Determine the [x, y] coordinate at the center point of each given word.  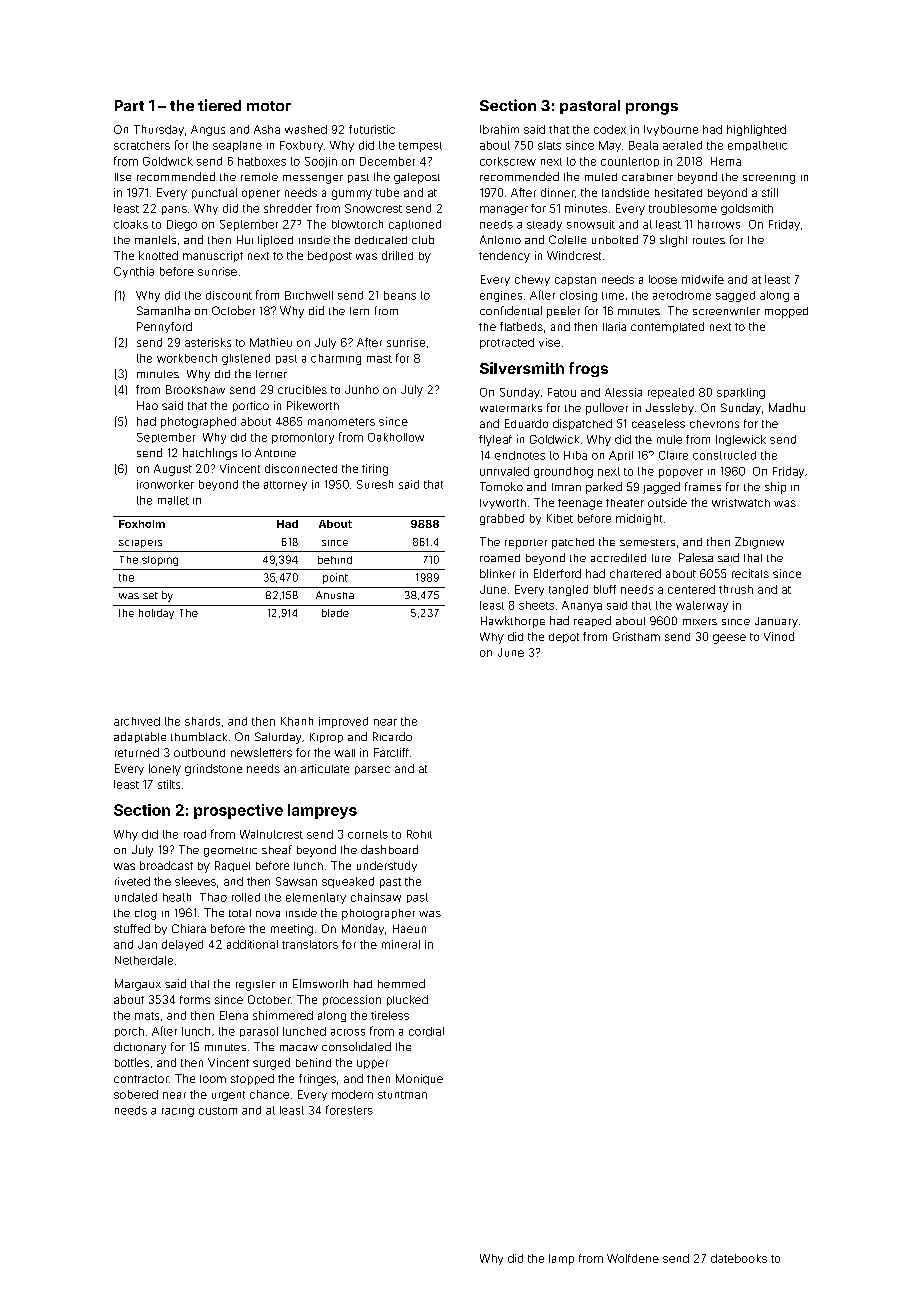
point [335, 578]
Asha [267, 129]
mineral [401, 944]
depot [564, 638]
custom [218, 1111]
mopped [786, 312]
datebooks [739, 1258]
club [423, 239]
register [255, 985]
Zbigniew [759, 543]
